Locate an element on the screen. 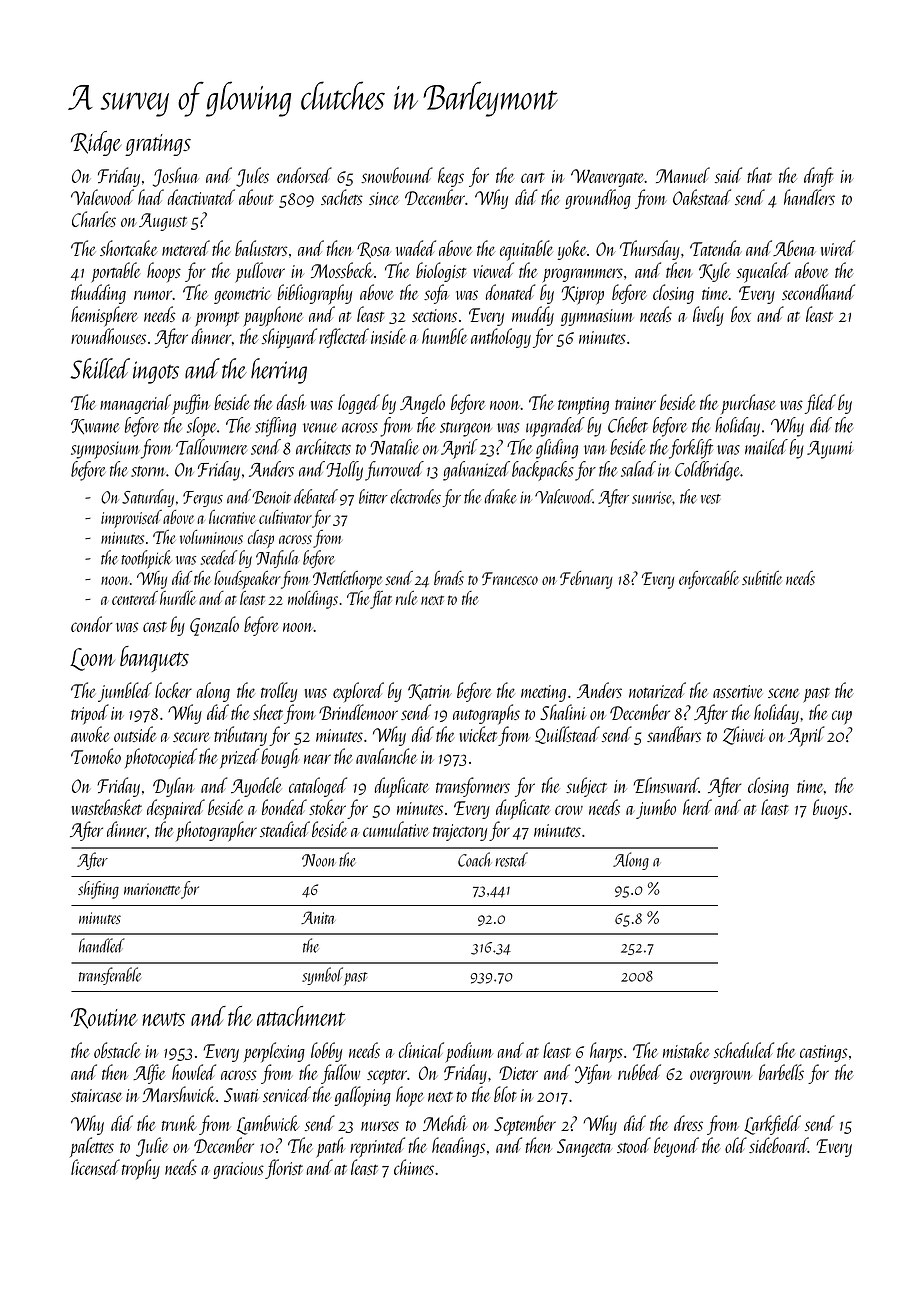  Katrin is located at coordinates (429, 692).
